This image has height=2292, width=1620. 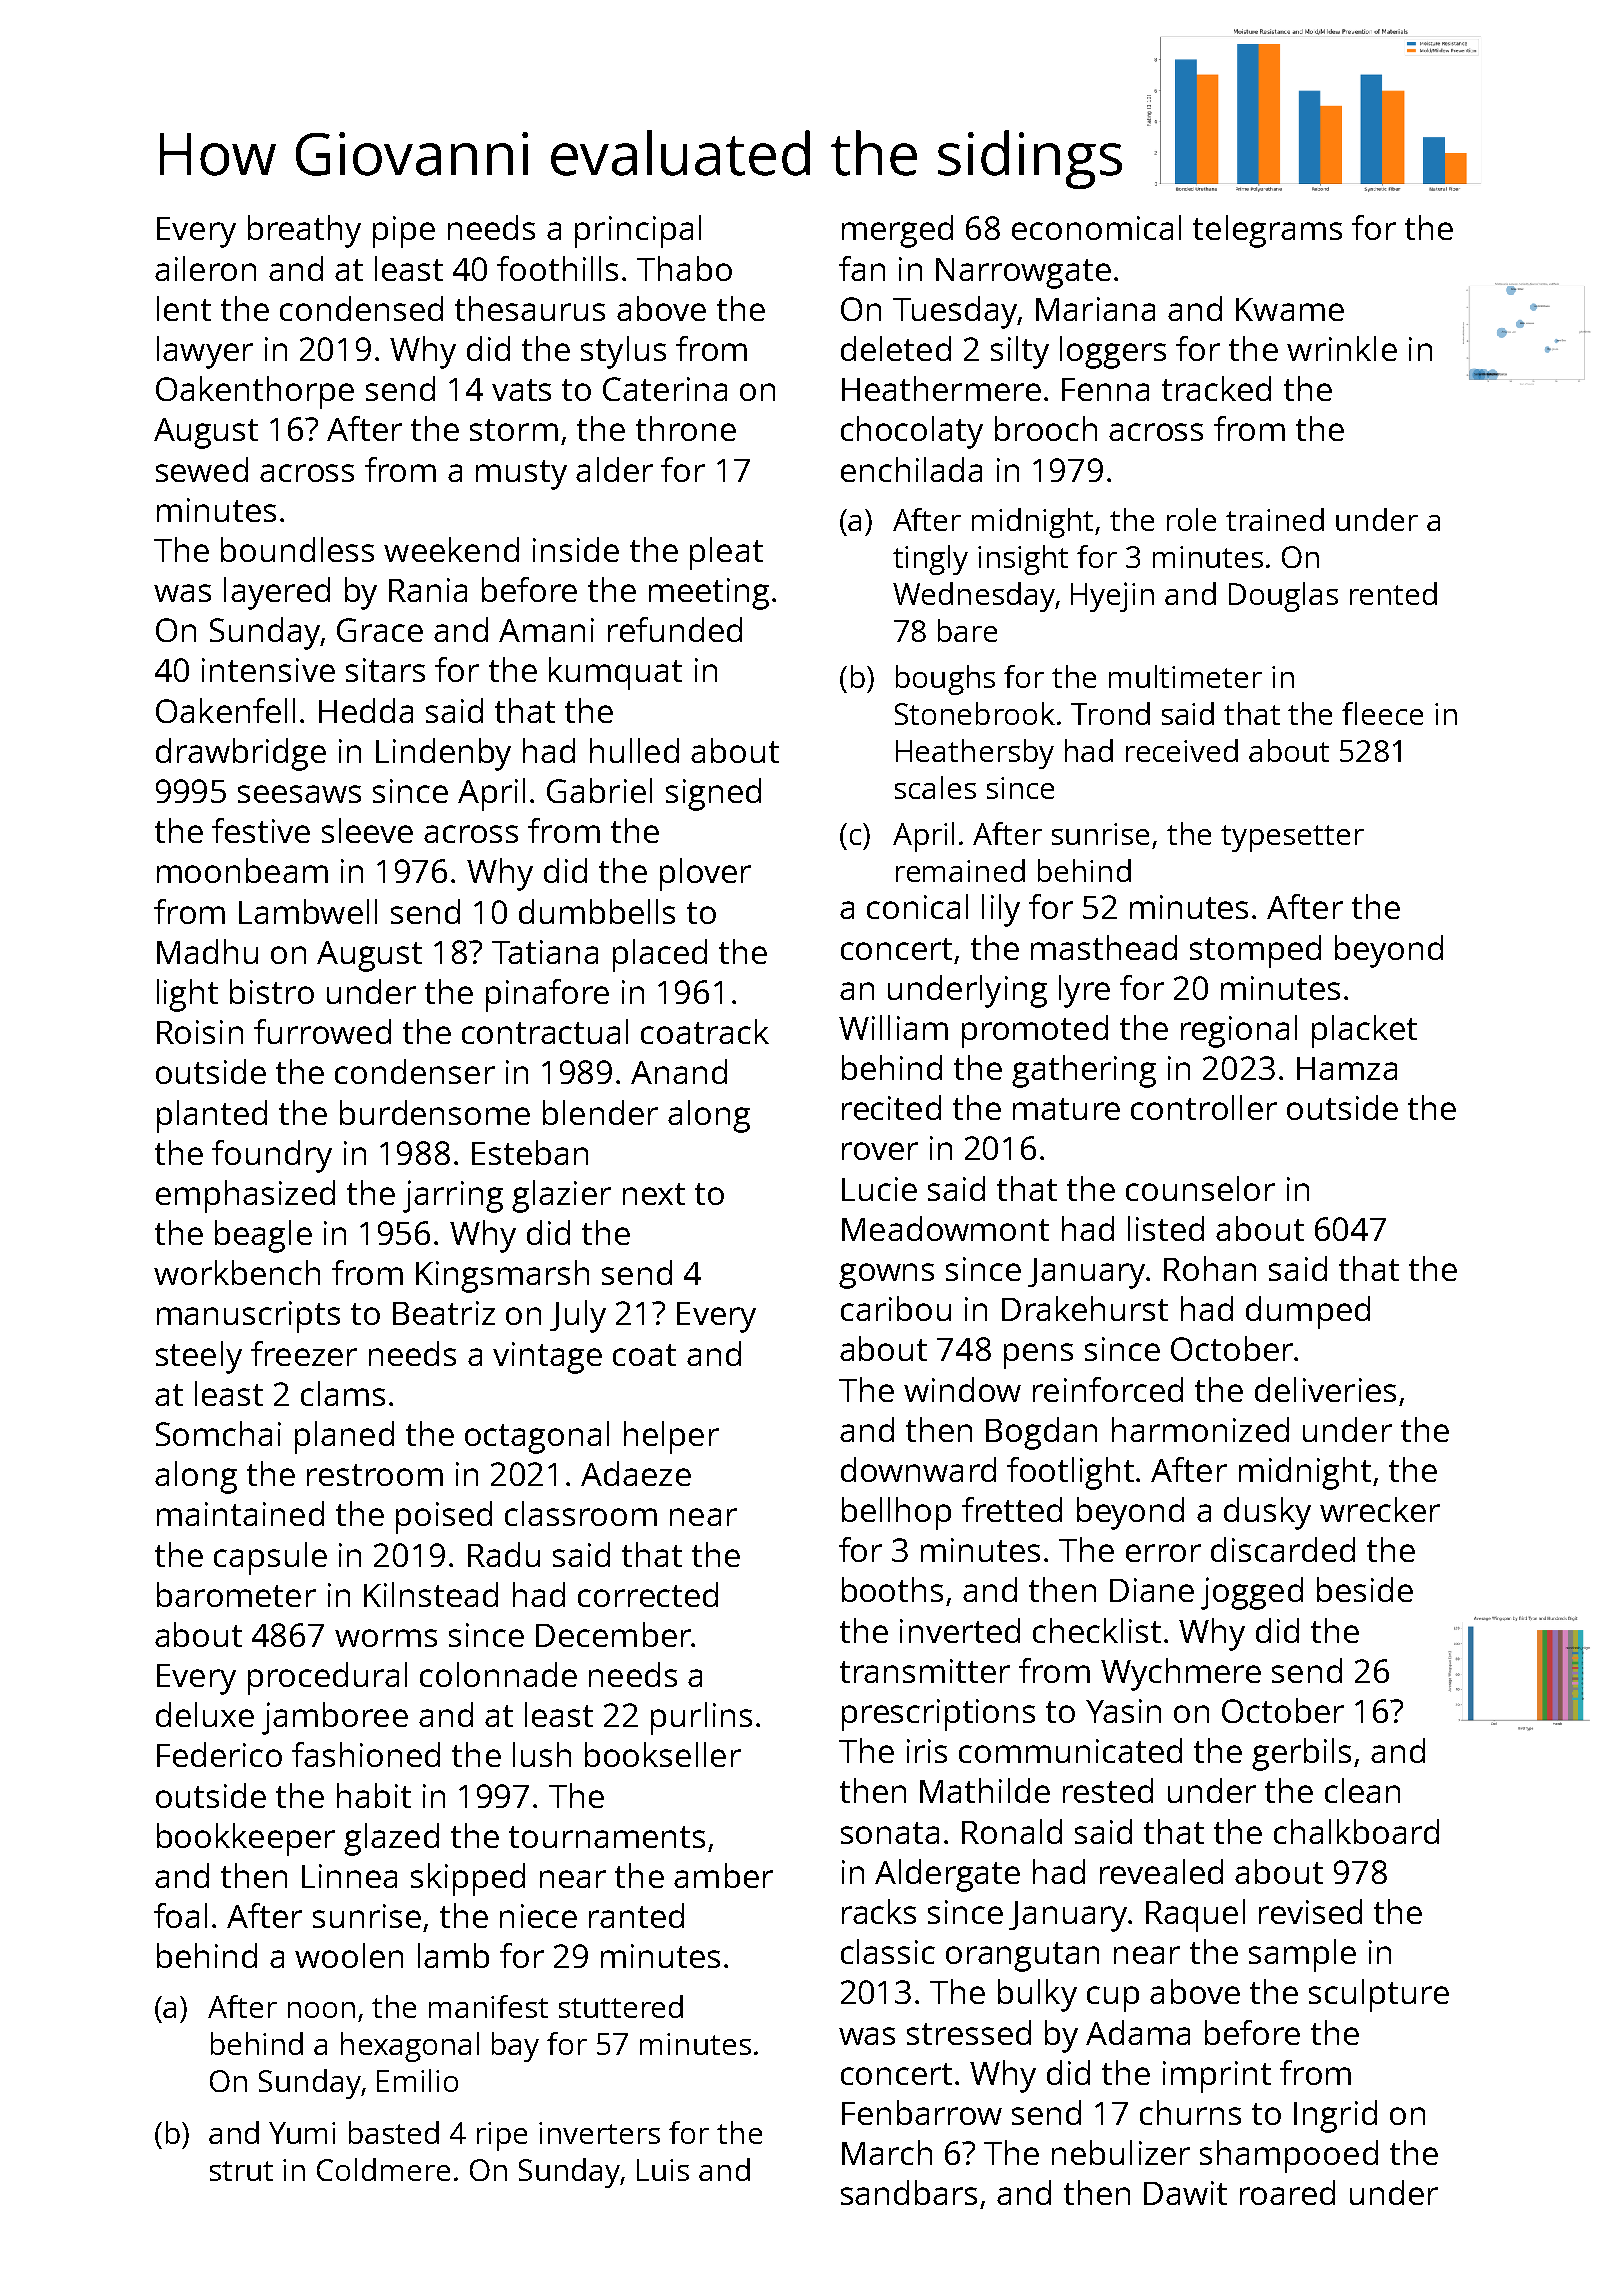 I want to click on chocolaty, so click(x=912, y=432).
